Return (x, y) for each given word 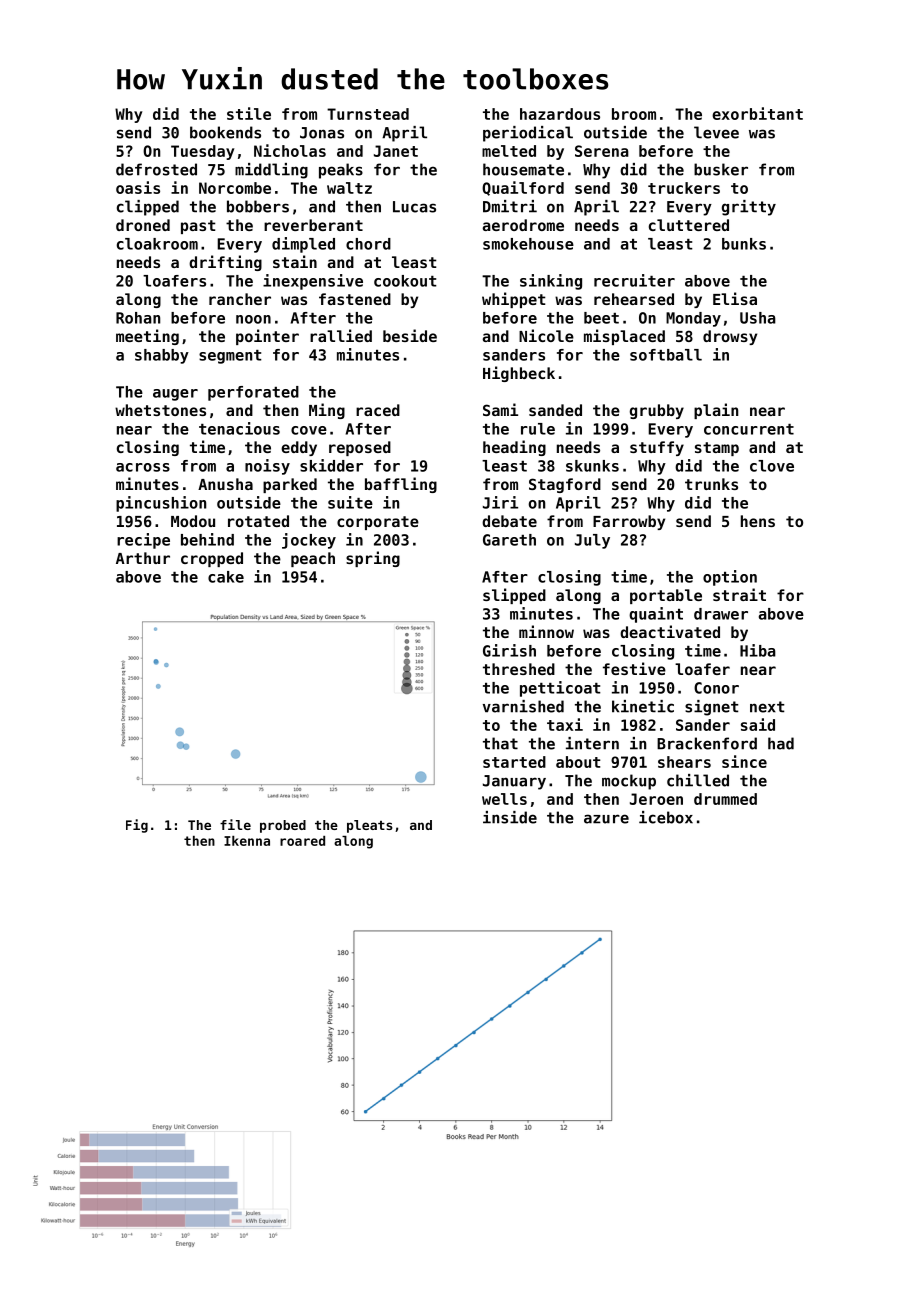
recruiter (634, 280)
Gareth (509, 540)
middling (271, 171)
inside (510, 817)
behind (207, 539)
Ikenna (247, 841)
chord (368, 244)
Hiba (758, 650)
